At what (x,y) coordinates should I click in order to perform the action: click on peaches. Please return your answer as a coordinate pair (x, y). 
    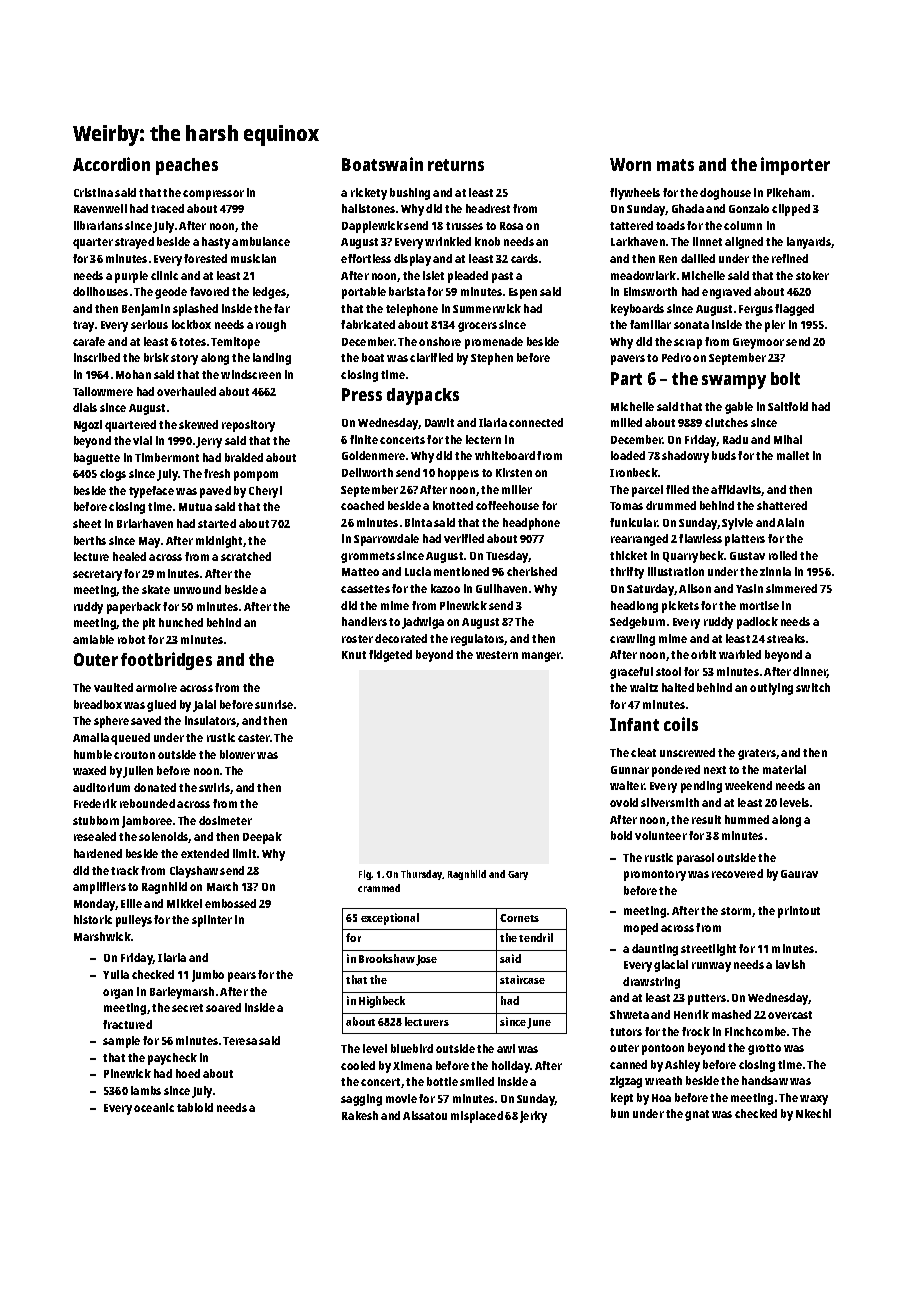
    Looking at the image, I should click on (187, 166).
